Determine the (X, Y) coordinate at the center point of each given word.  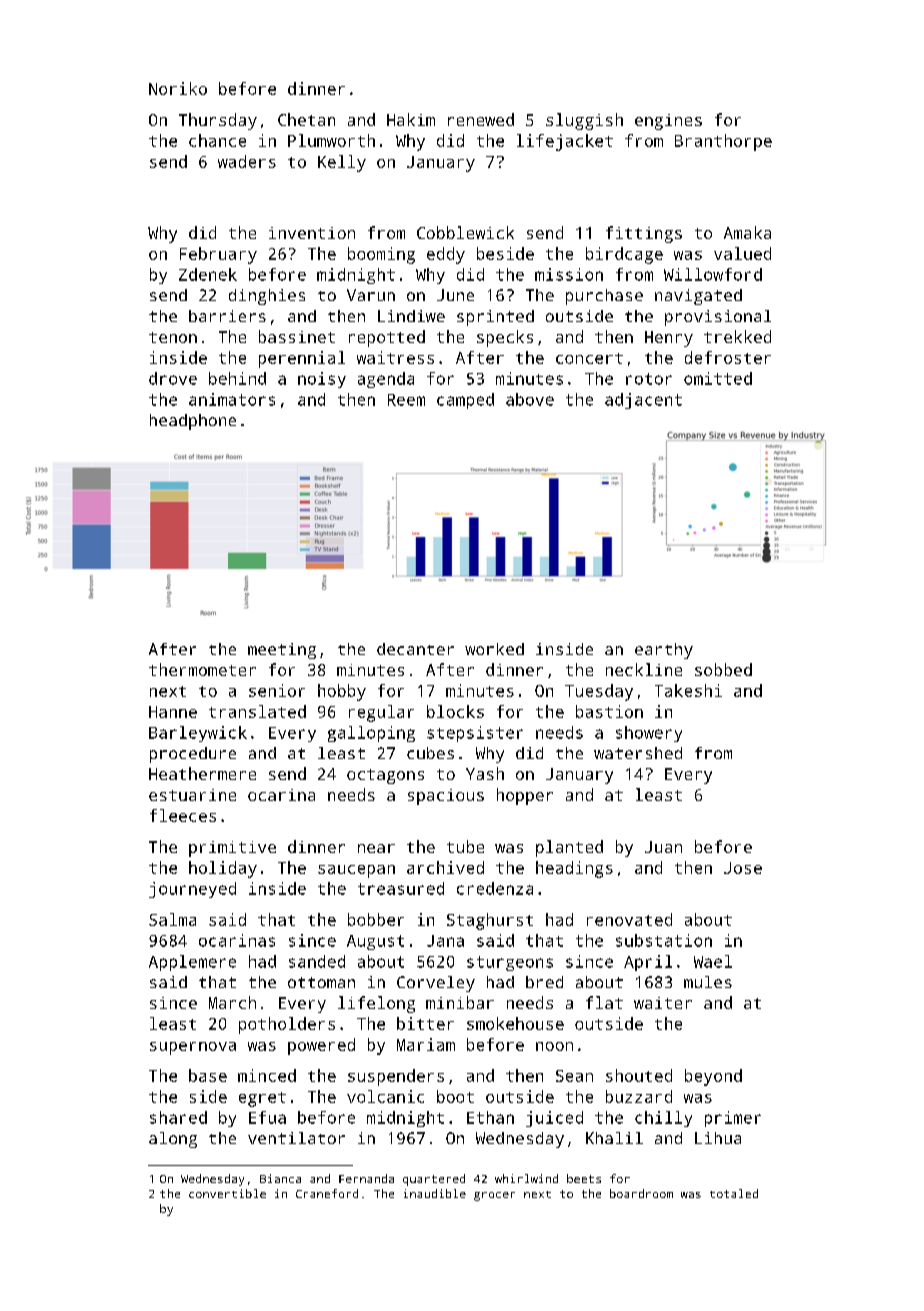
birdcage (624, 255)
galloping (371, 734)
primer (733, 1119)
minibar (460, 1002)
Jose (743, 868)
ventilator (296, 1138)
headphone (193, 422)
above (530, 399)
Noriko (178, 88)
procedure (193, 755)
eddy (446, 255)
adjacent (643, 401)
